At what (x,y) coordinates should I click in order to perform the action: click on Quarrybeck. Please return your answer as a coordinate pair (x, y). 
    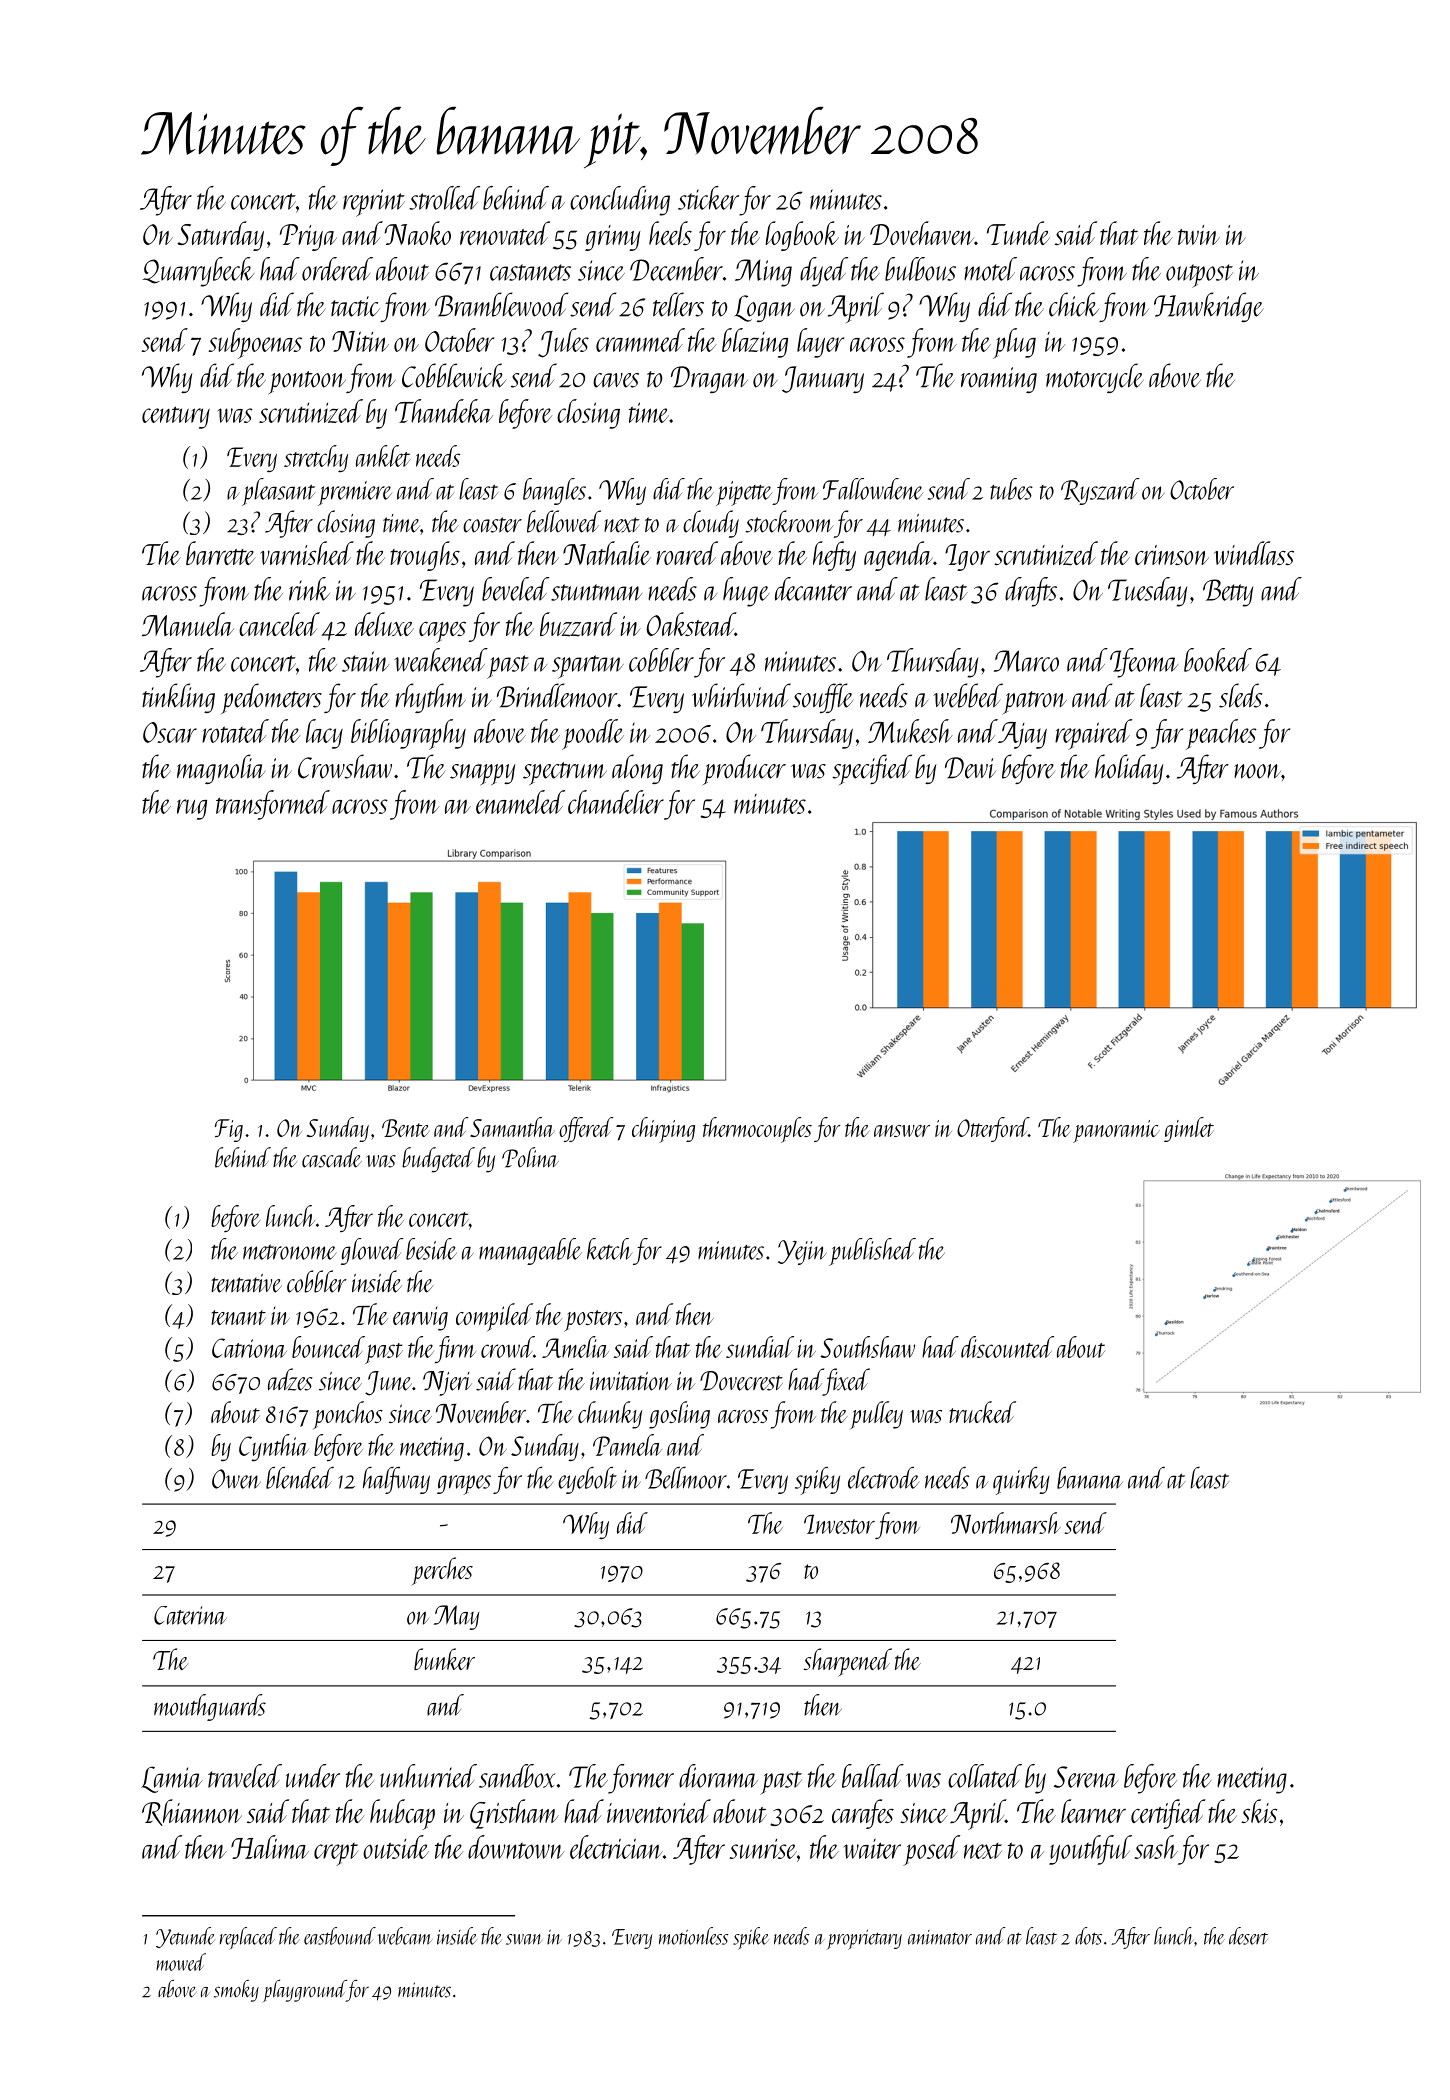
    Looking at the image, I should click on (199, 272).
